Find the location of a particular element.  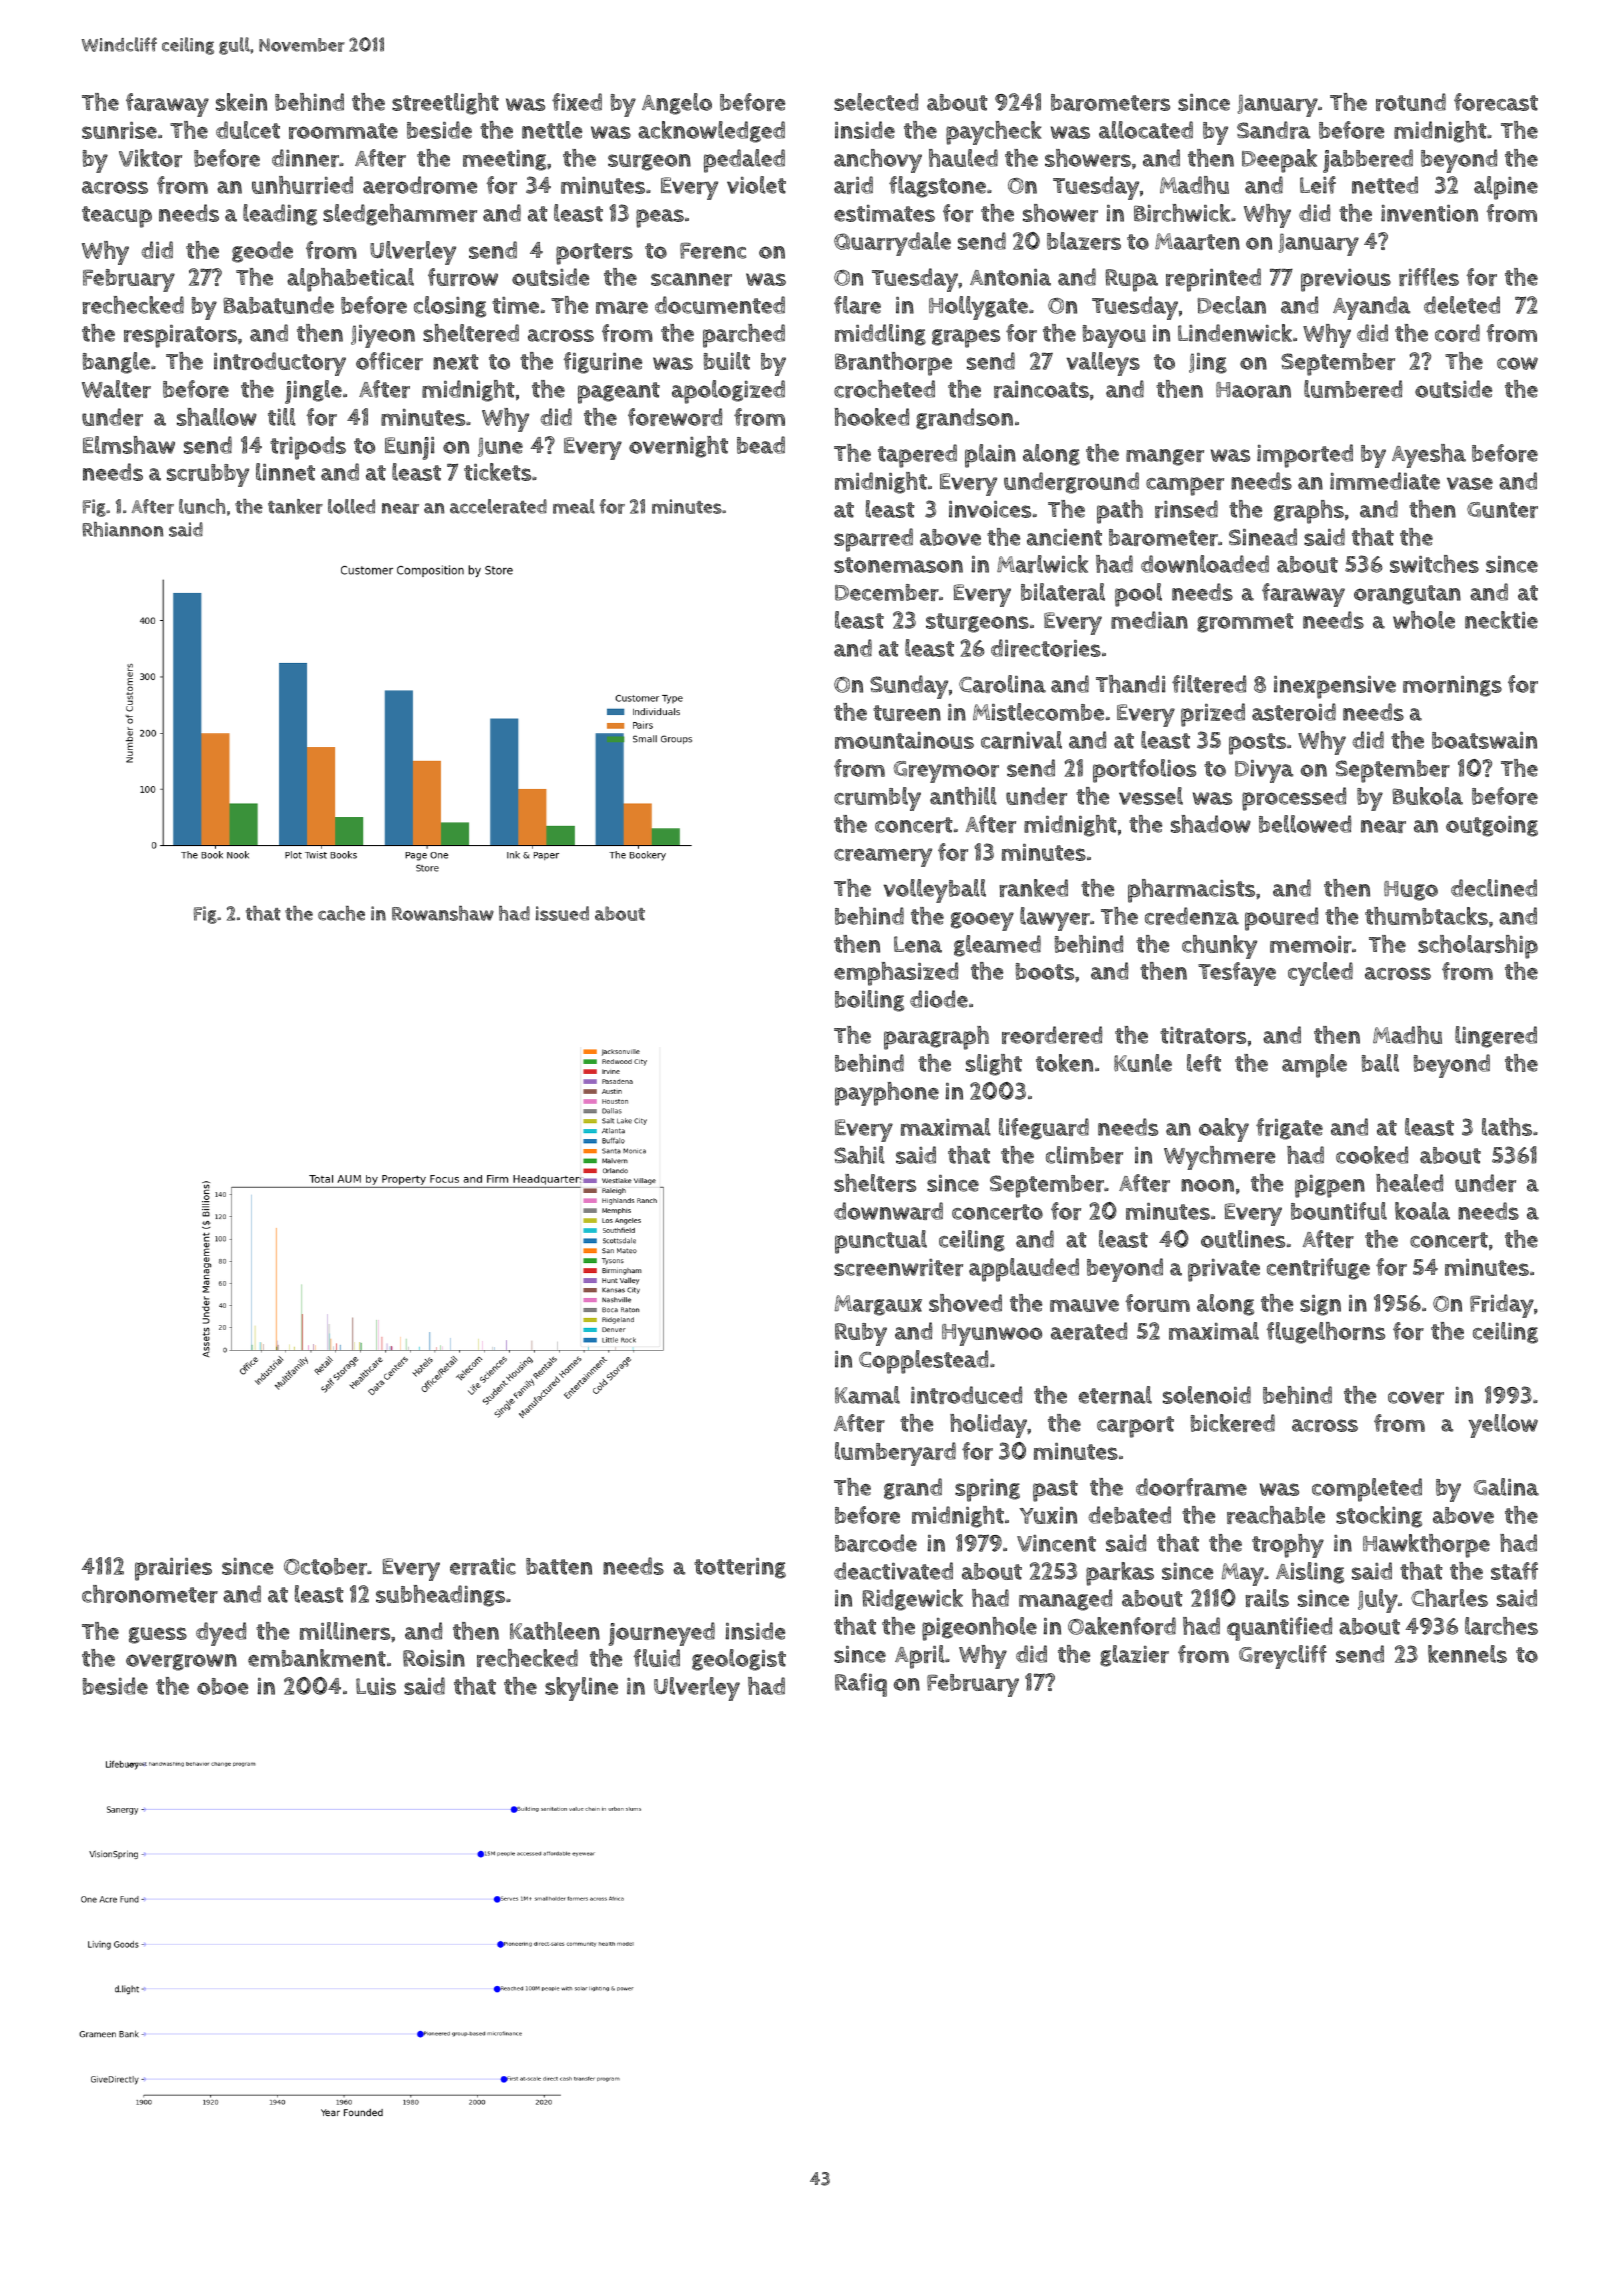

foreword is located at coordinates (675, 417).
